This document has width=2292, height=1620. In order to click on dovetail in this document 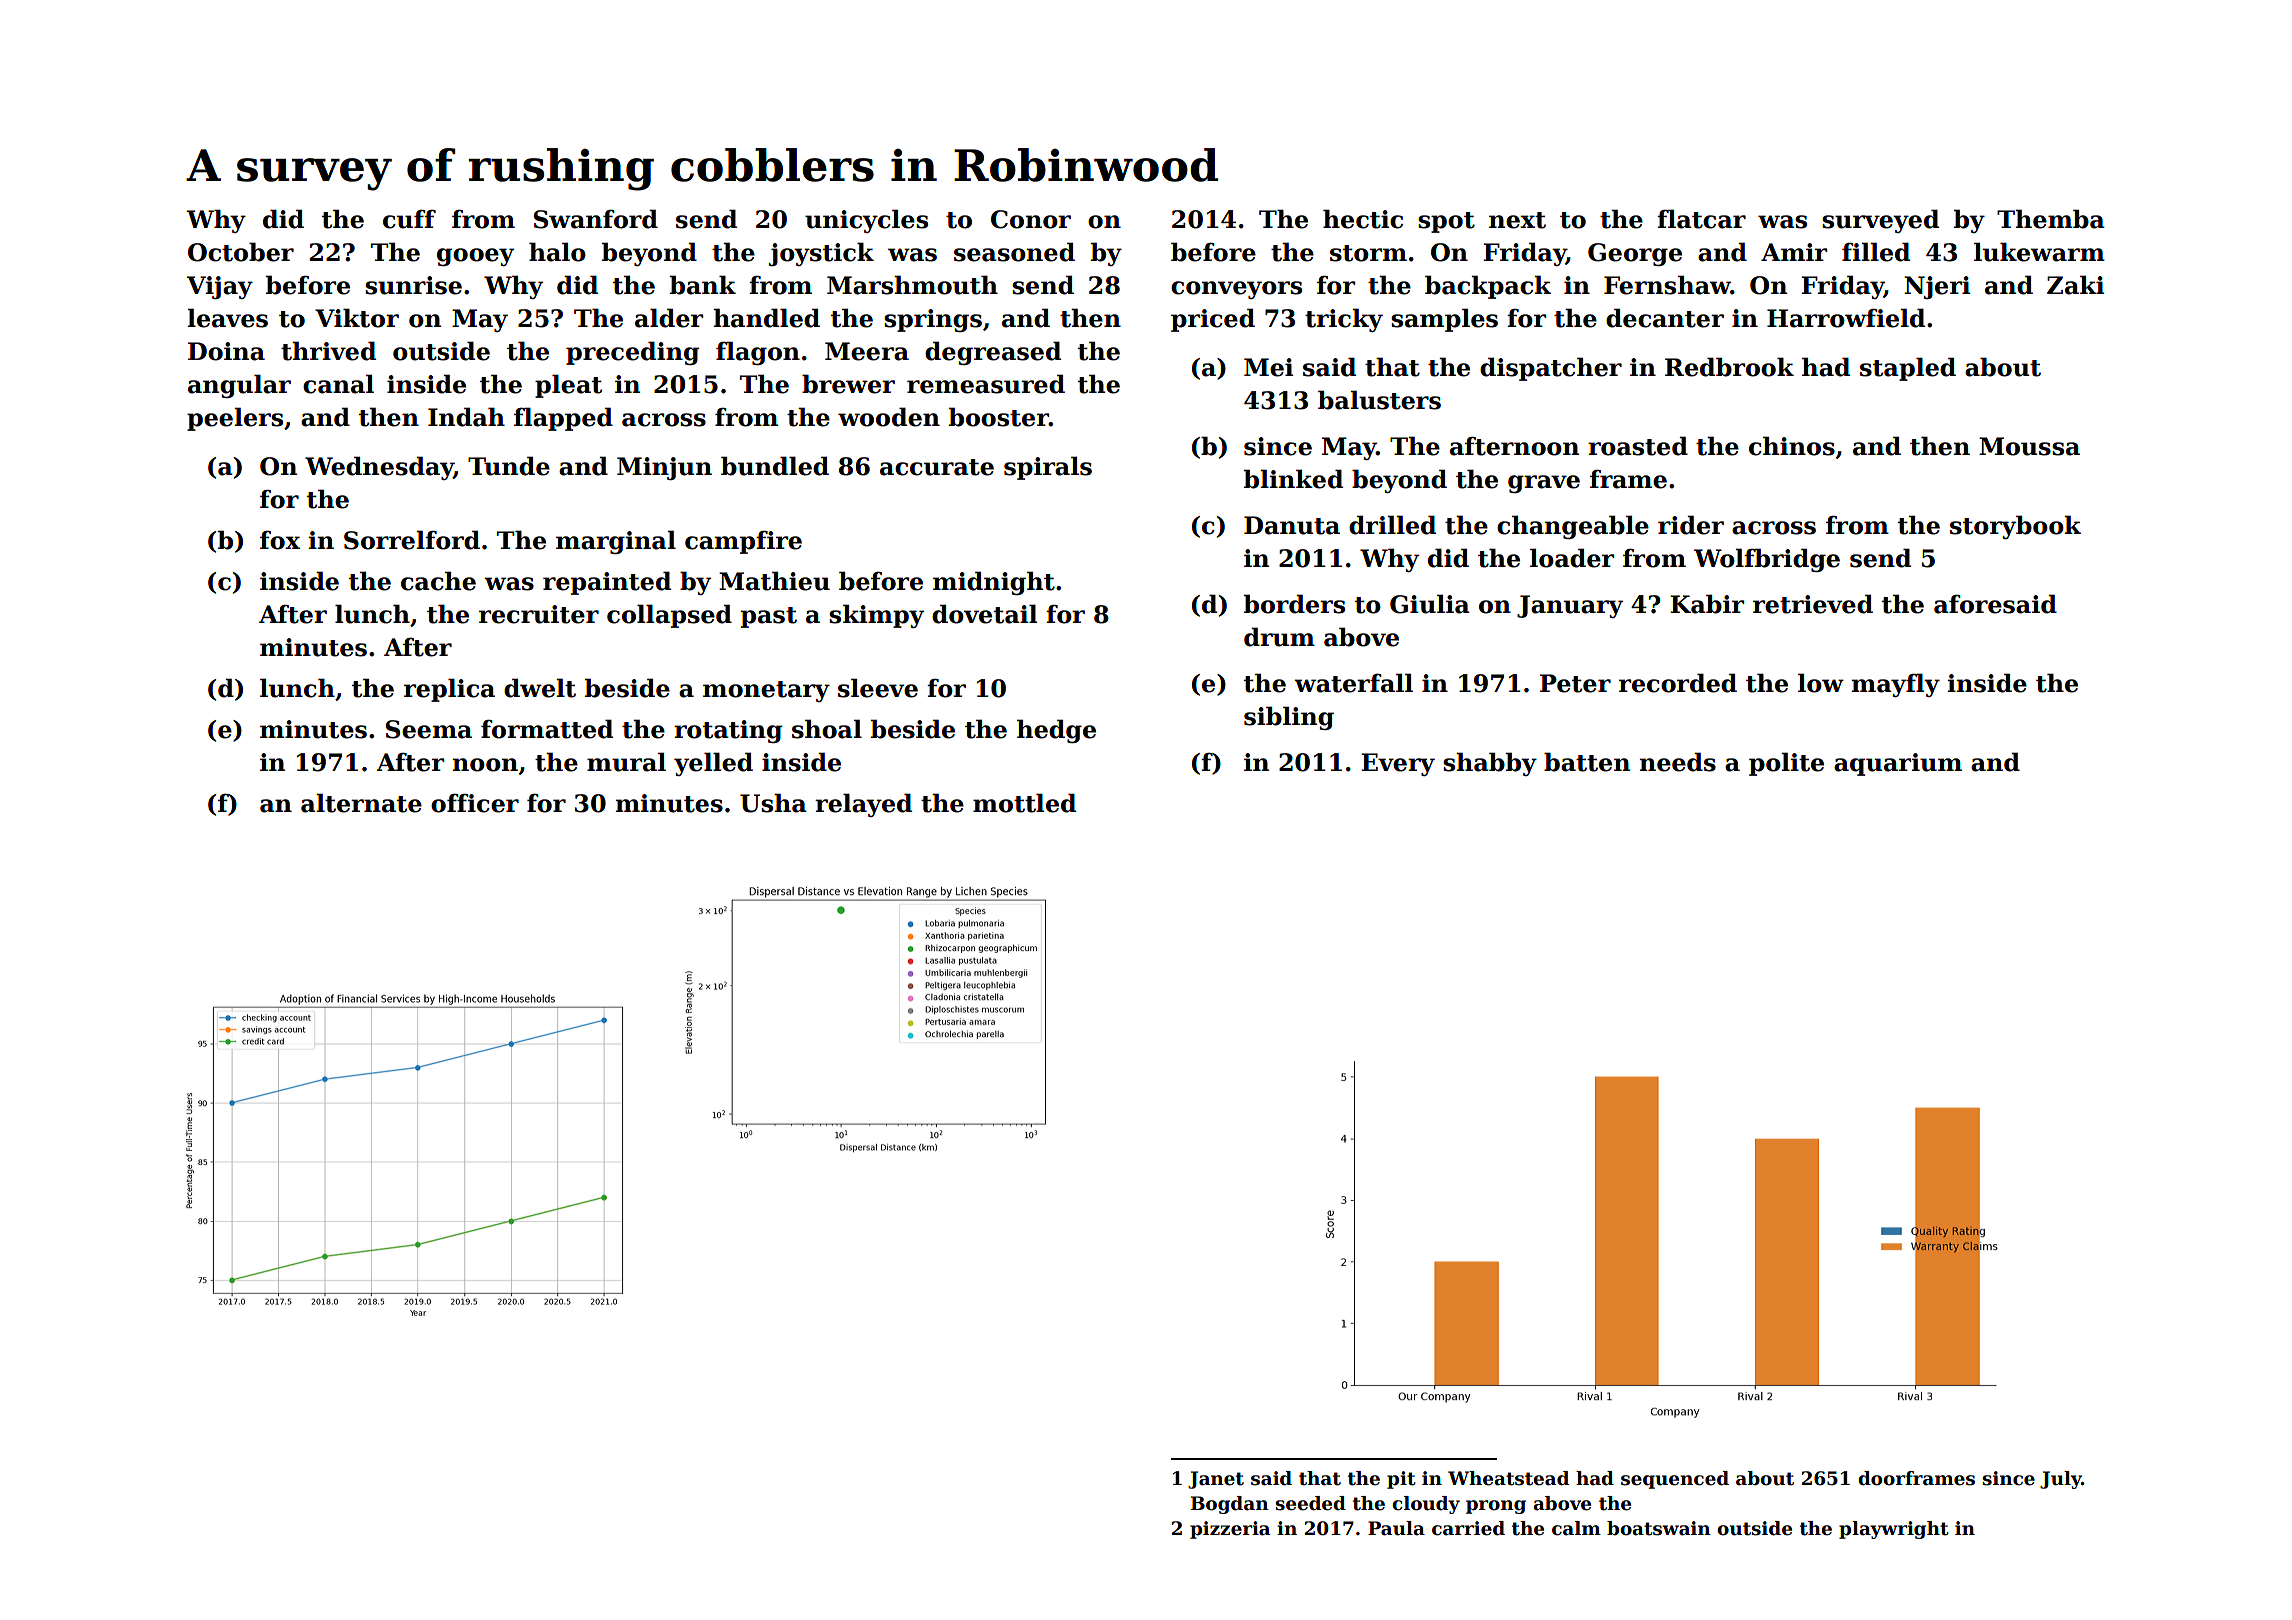, I will do `click(984, 614)`.
